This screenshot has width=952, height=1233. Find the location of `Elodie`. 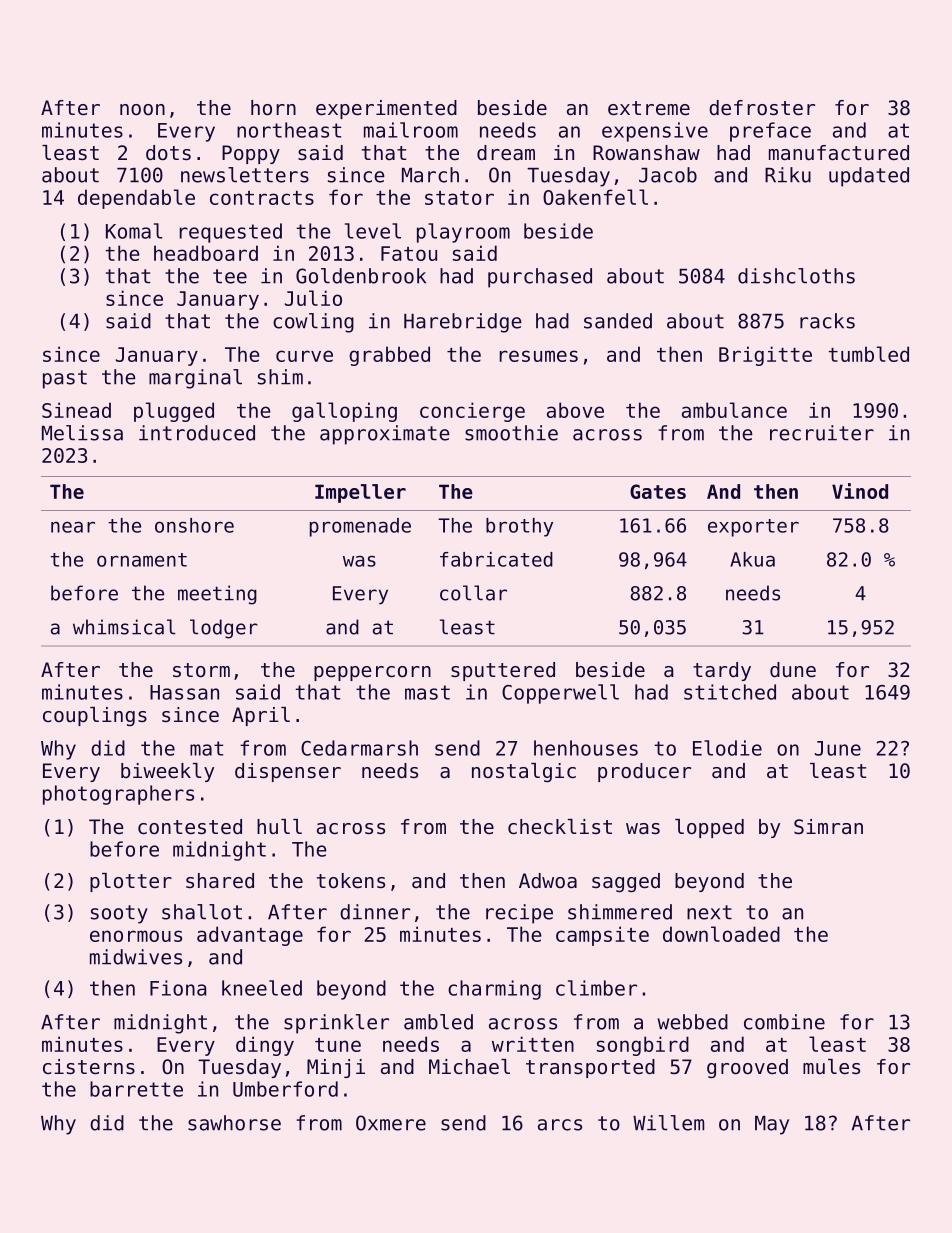

Elodie is located at coordinates (727, 748).
